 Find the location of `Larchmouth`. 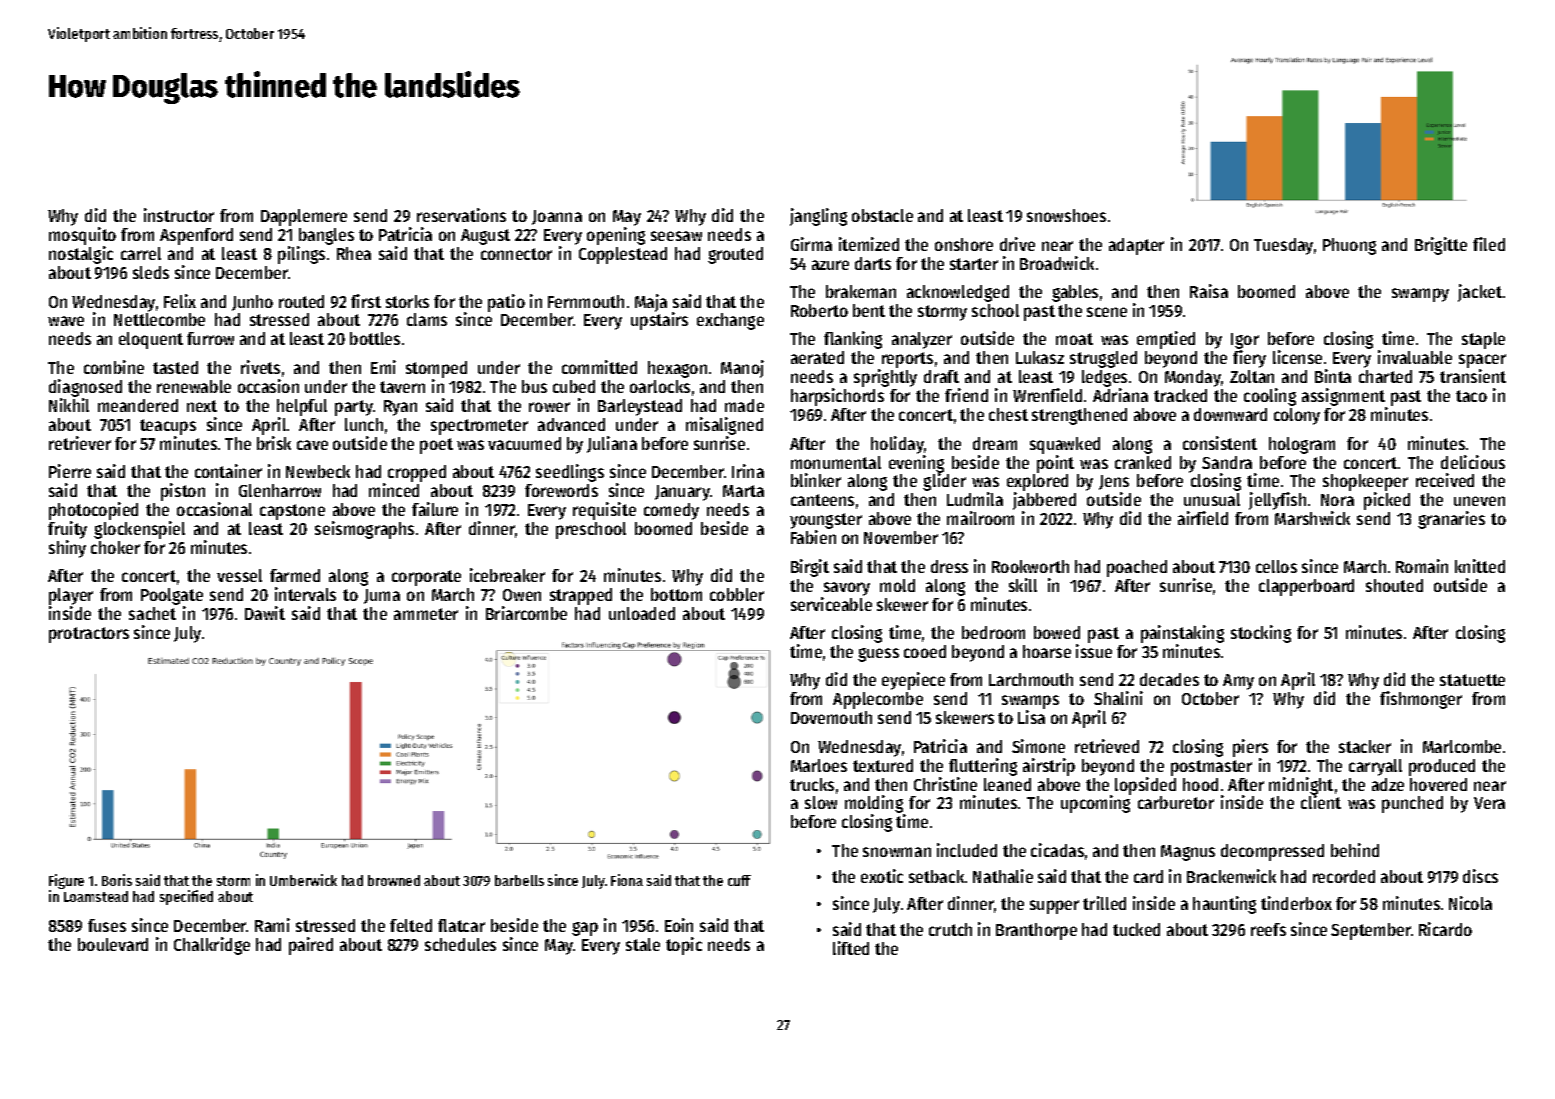

Larchmouth is located at coordinates (1031, 679).
